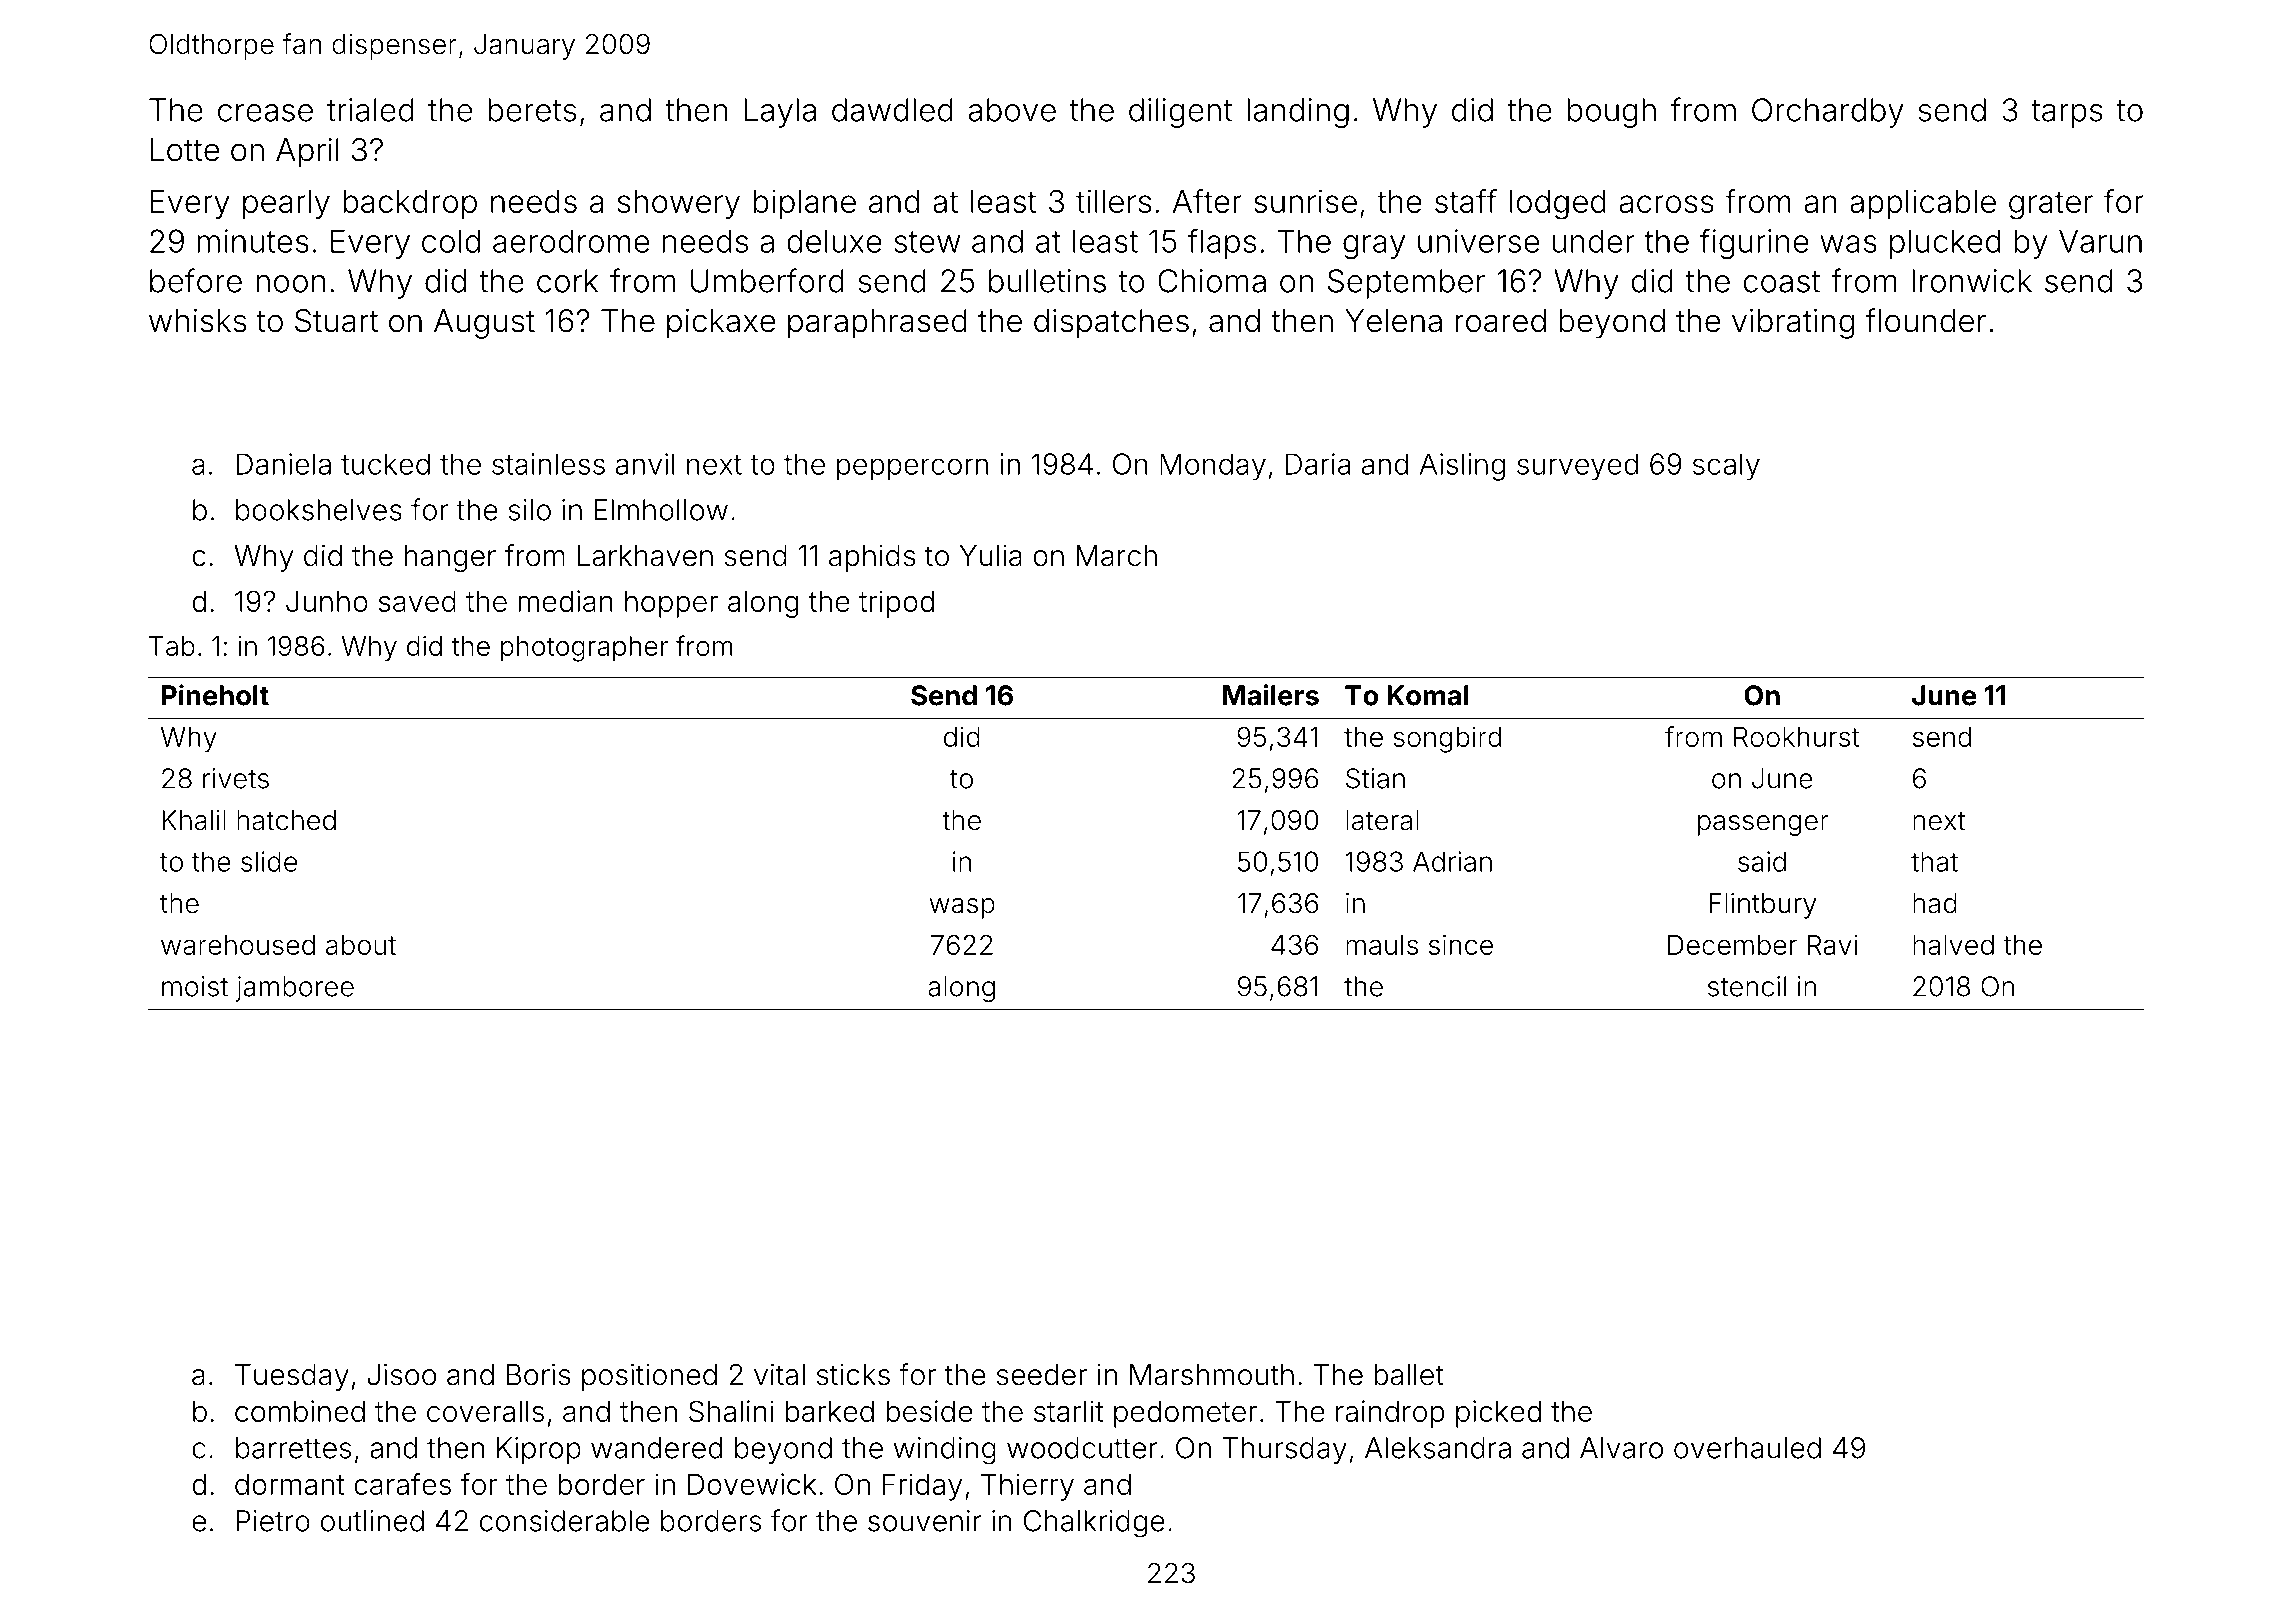 The image size is (2292, 1620). Describe the element at coordinates (539, 1374) in the screenshot. I see `Boris` at that location.
